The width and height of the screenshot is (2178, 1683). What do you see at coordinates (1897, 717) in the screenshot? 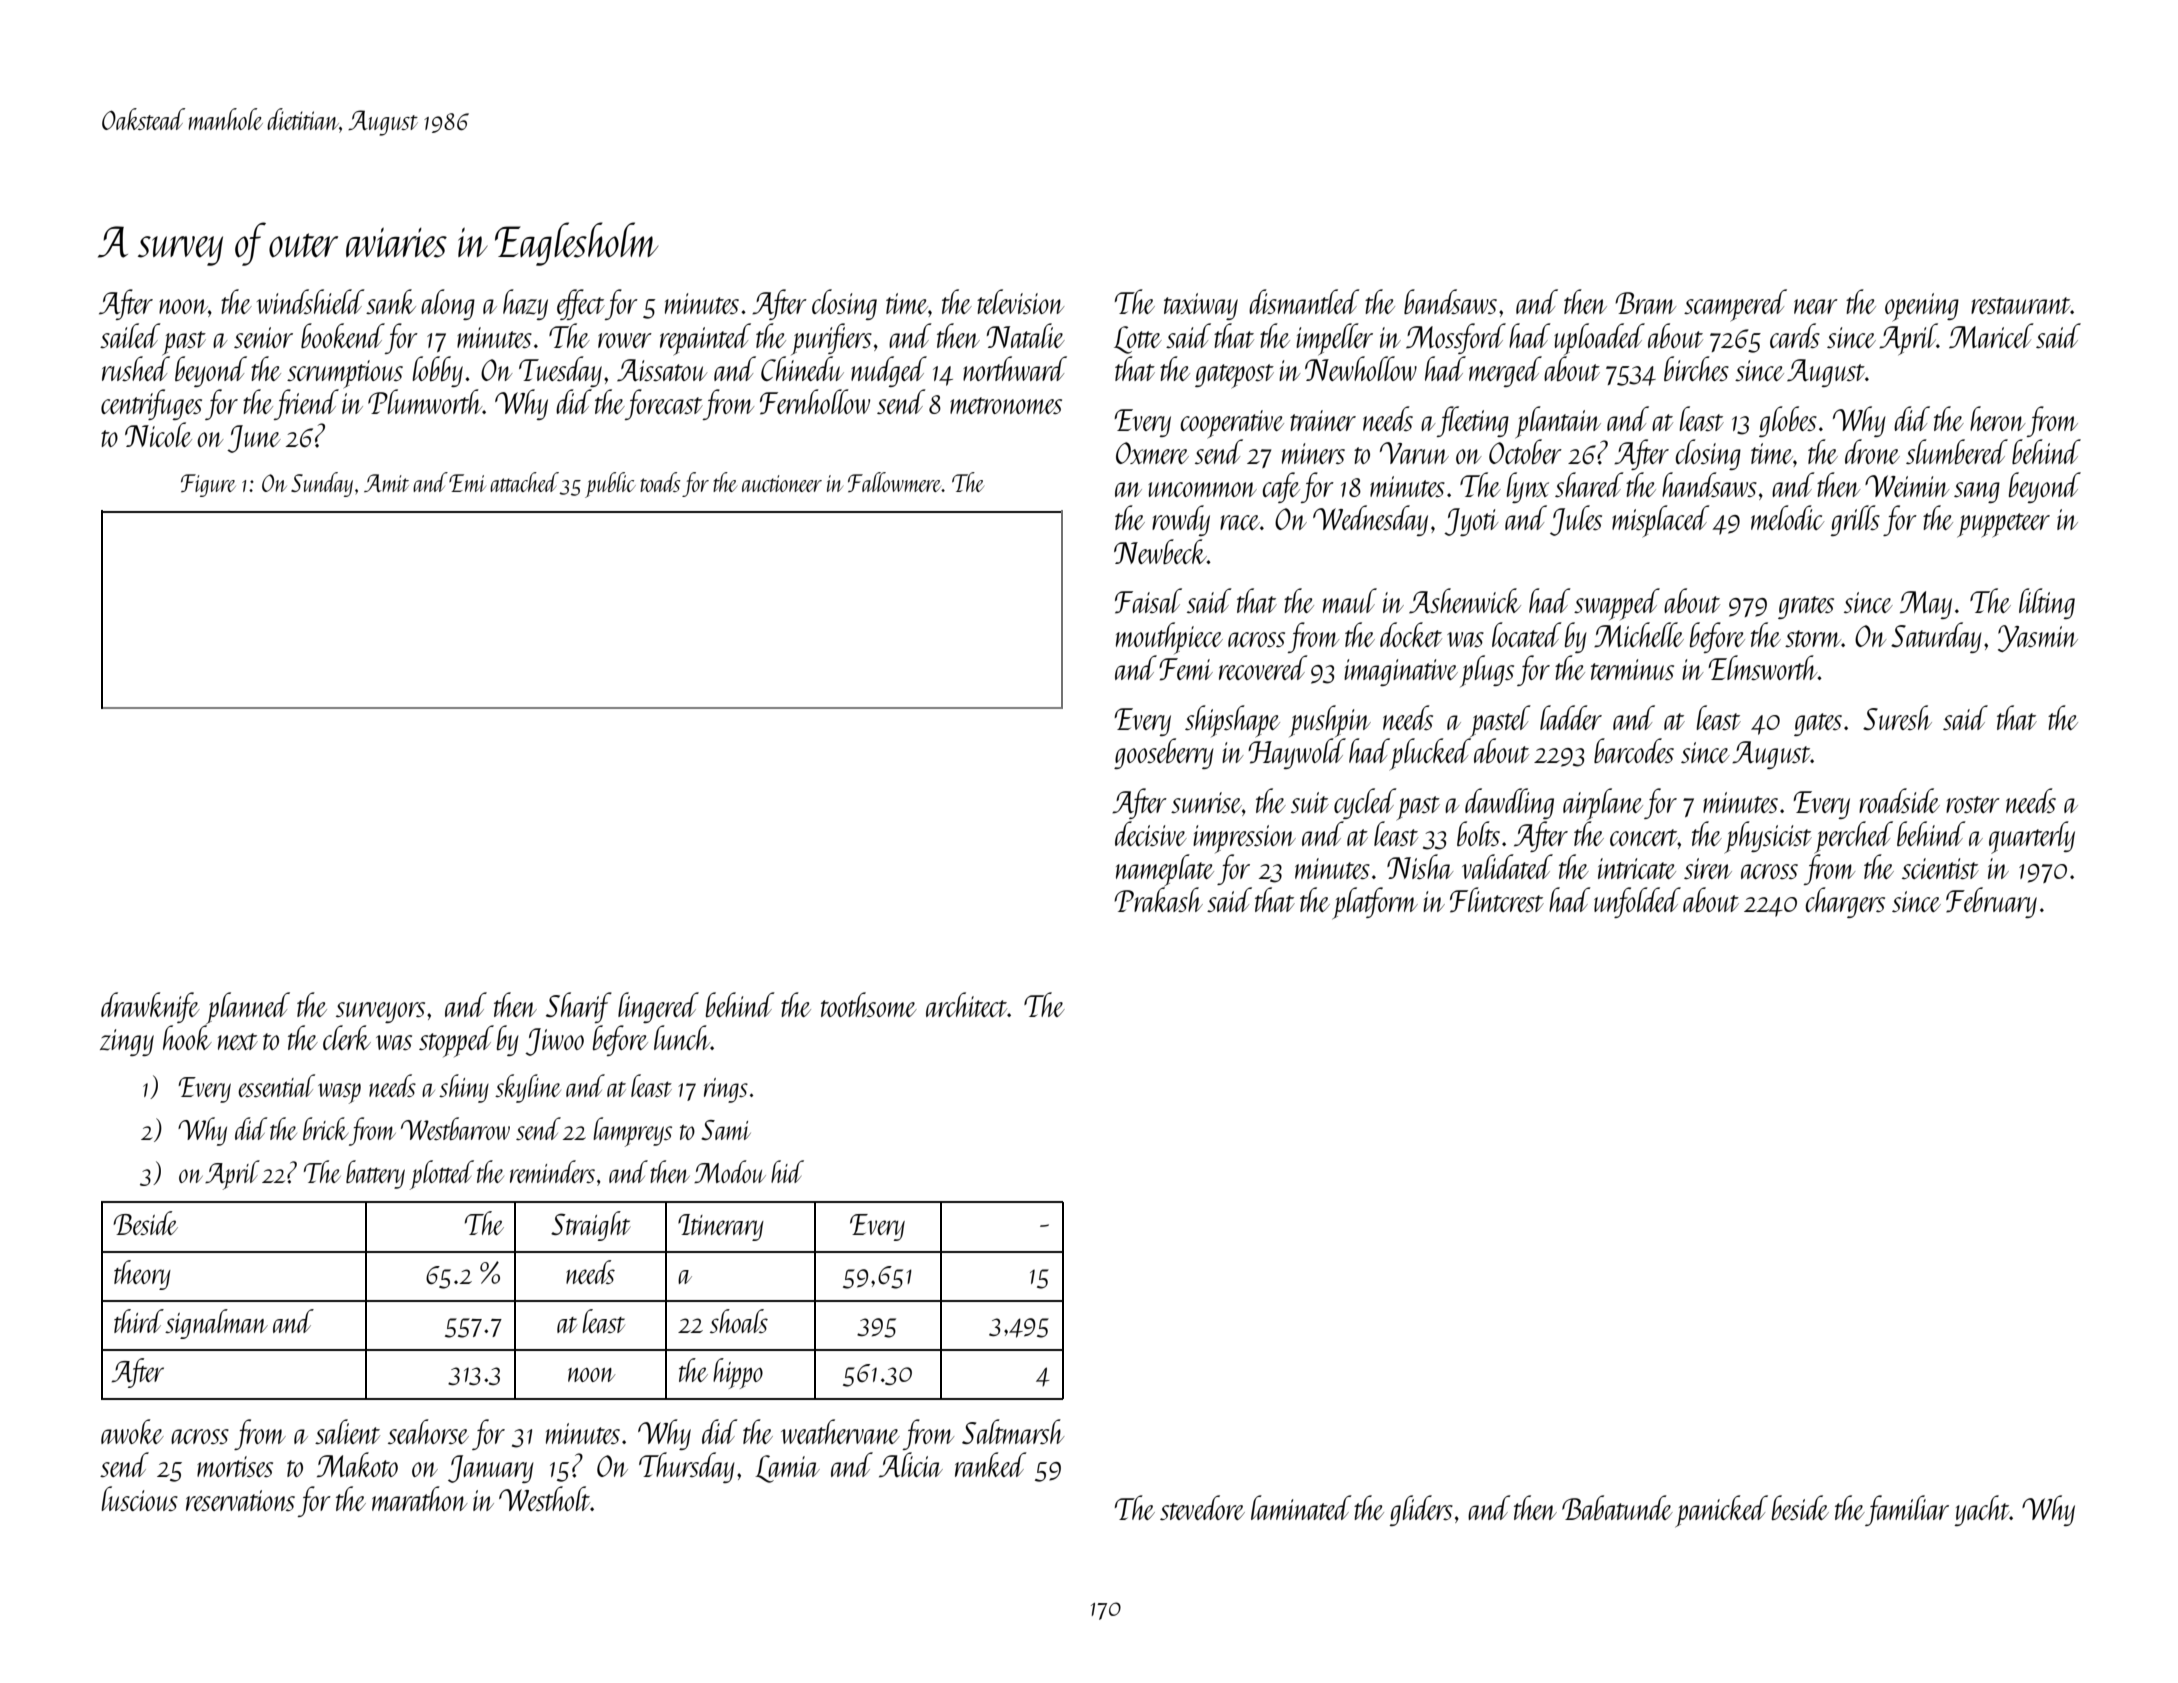
I see `Suresh` at bounding box center [1897, 717].
